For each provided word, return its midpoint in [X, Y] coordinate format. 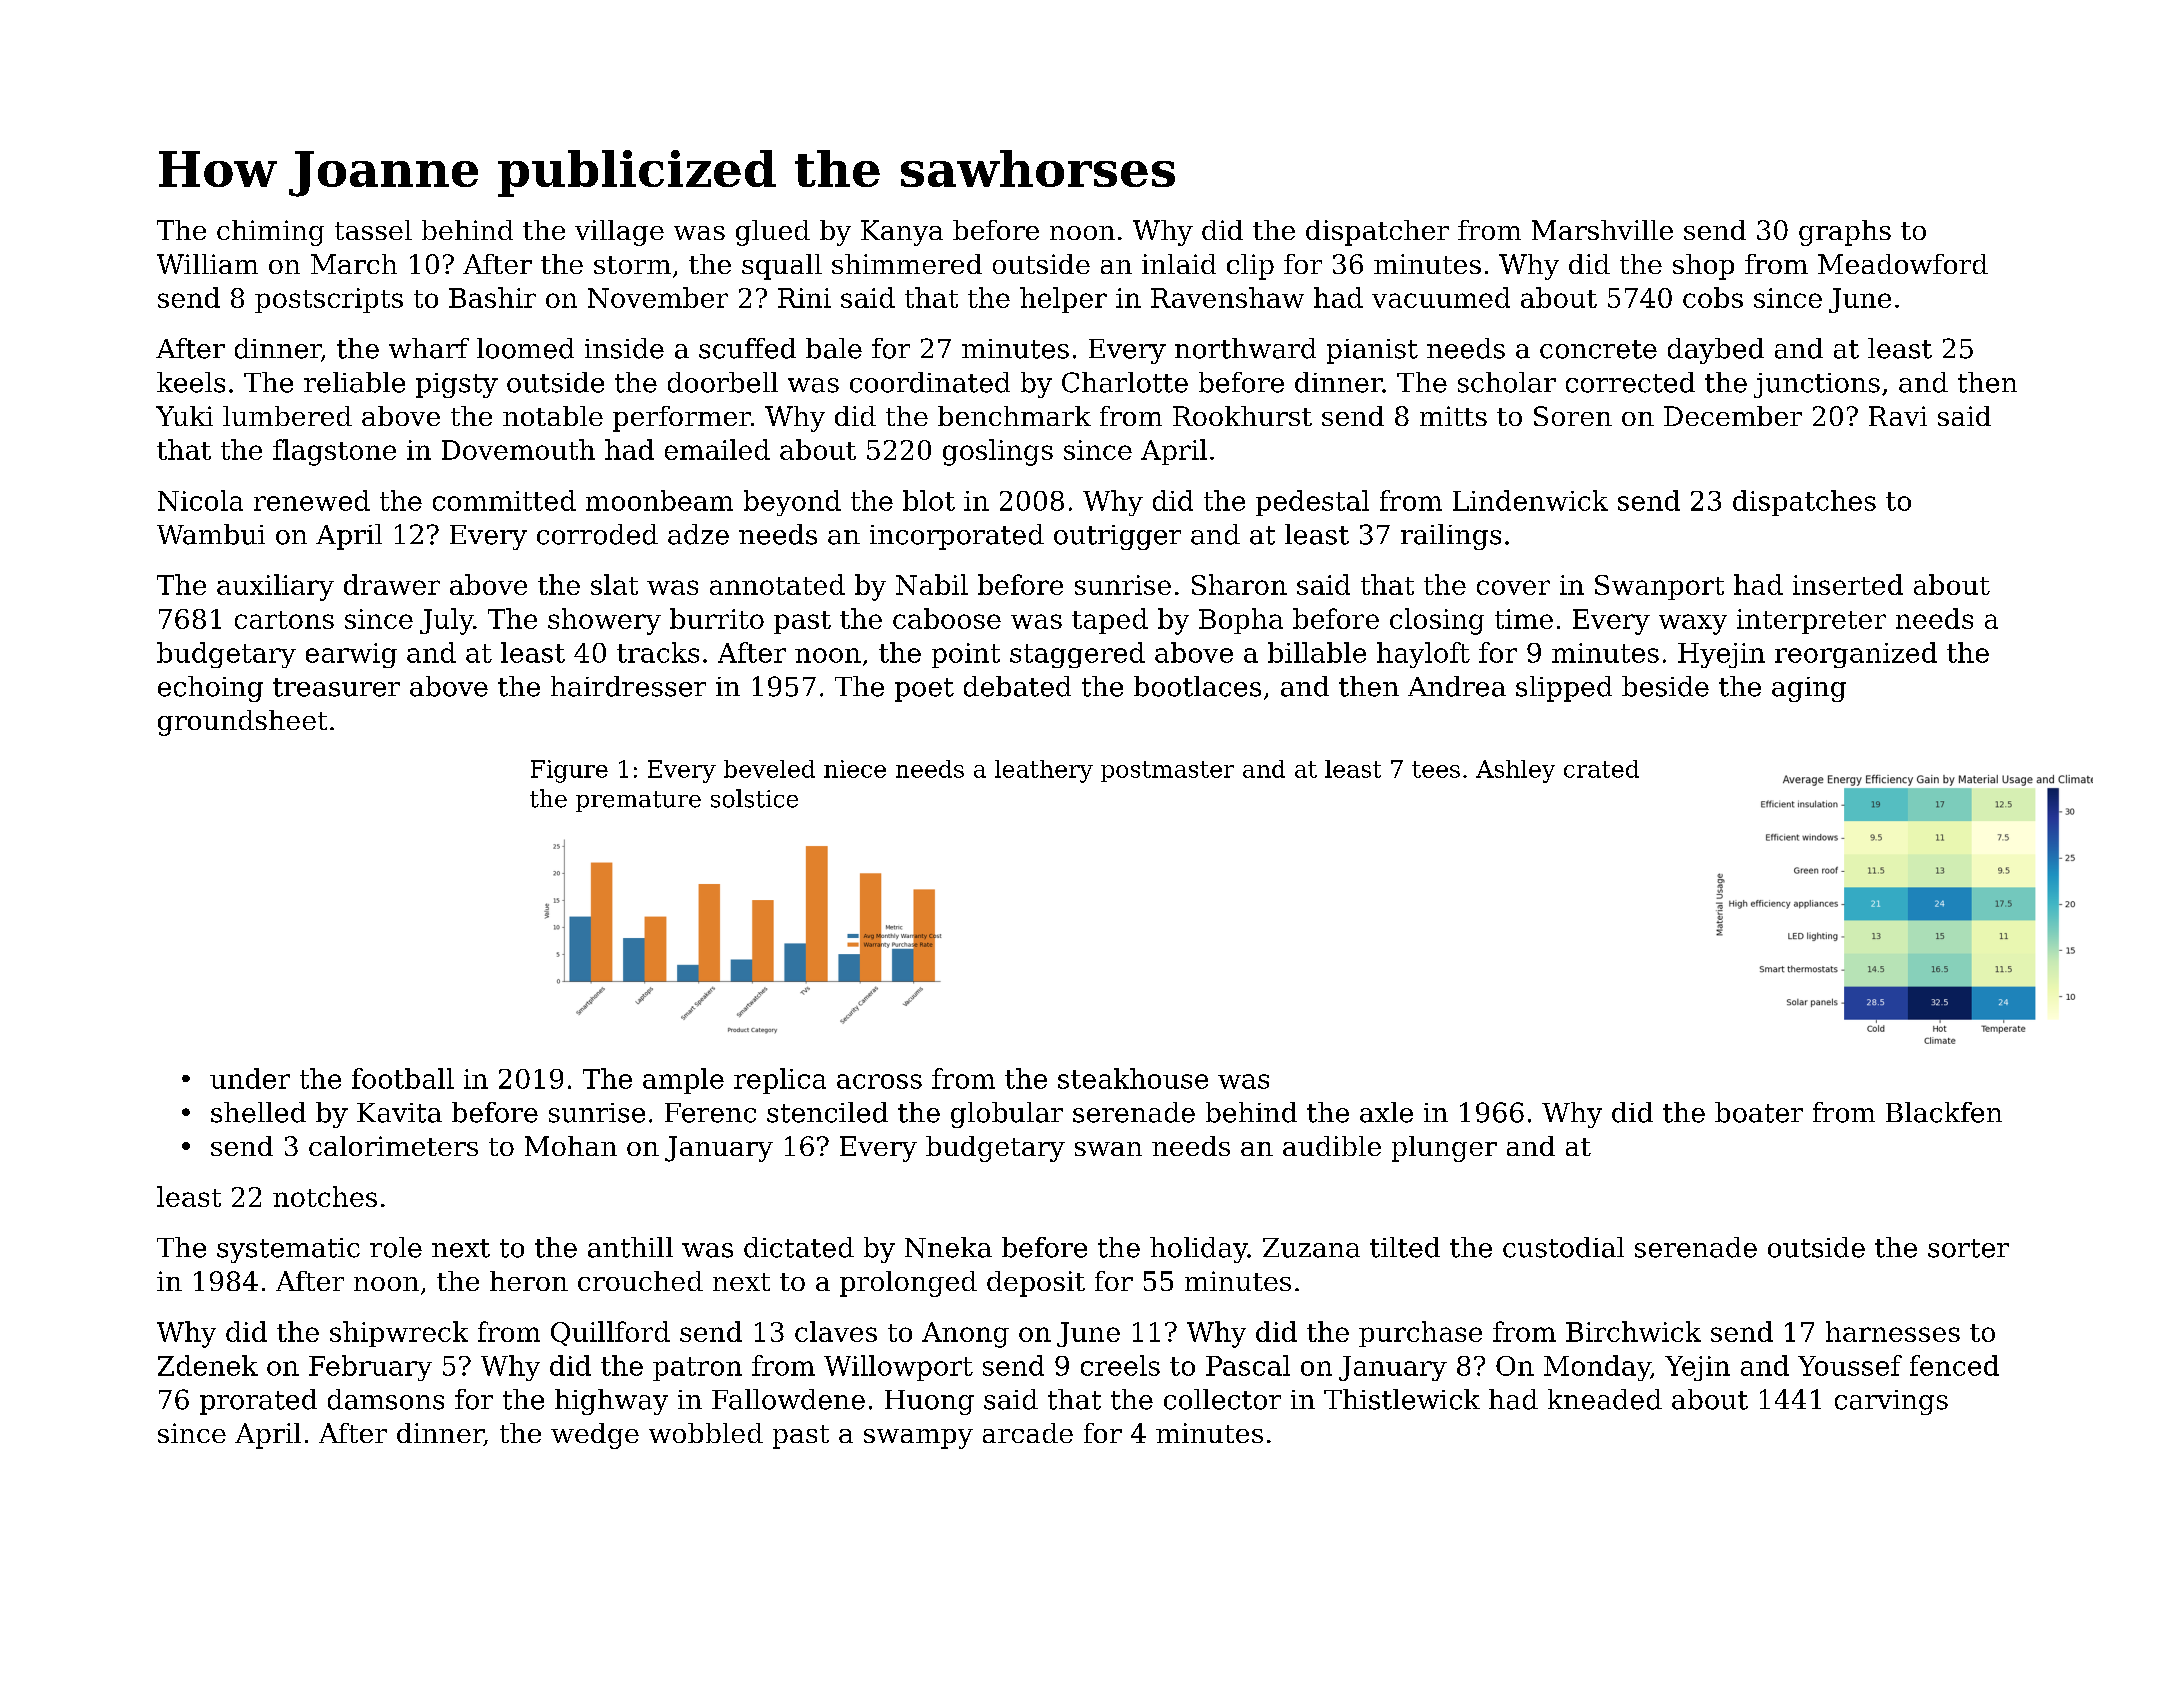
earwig [351, 655]
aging [1809, 689]
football [403, 1078]
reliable [354, 382]
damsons [386, 1399]
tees [1436, 769]
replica [780, 1081]
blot [929, 500]
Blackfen [1944, 1112]
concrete [1598, 349]
